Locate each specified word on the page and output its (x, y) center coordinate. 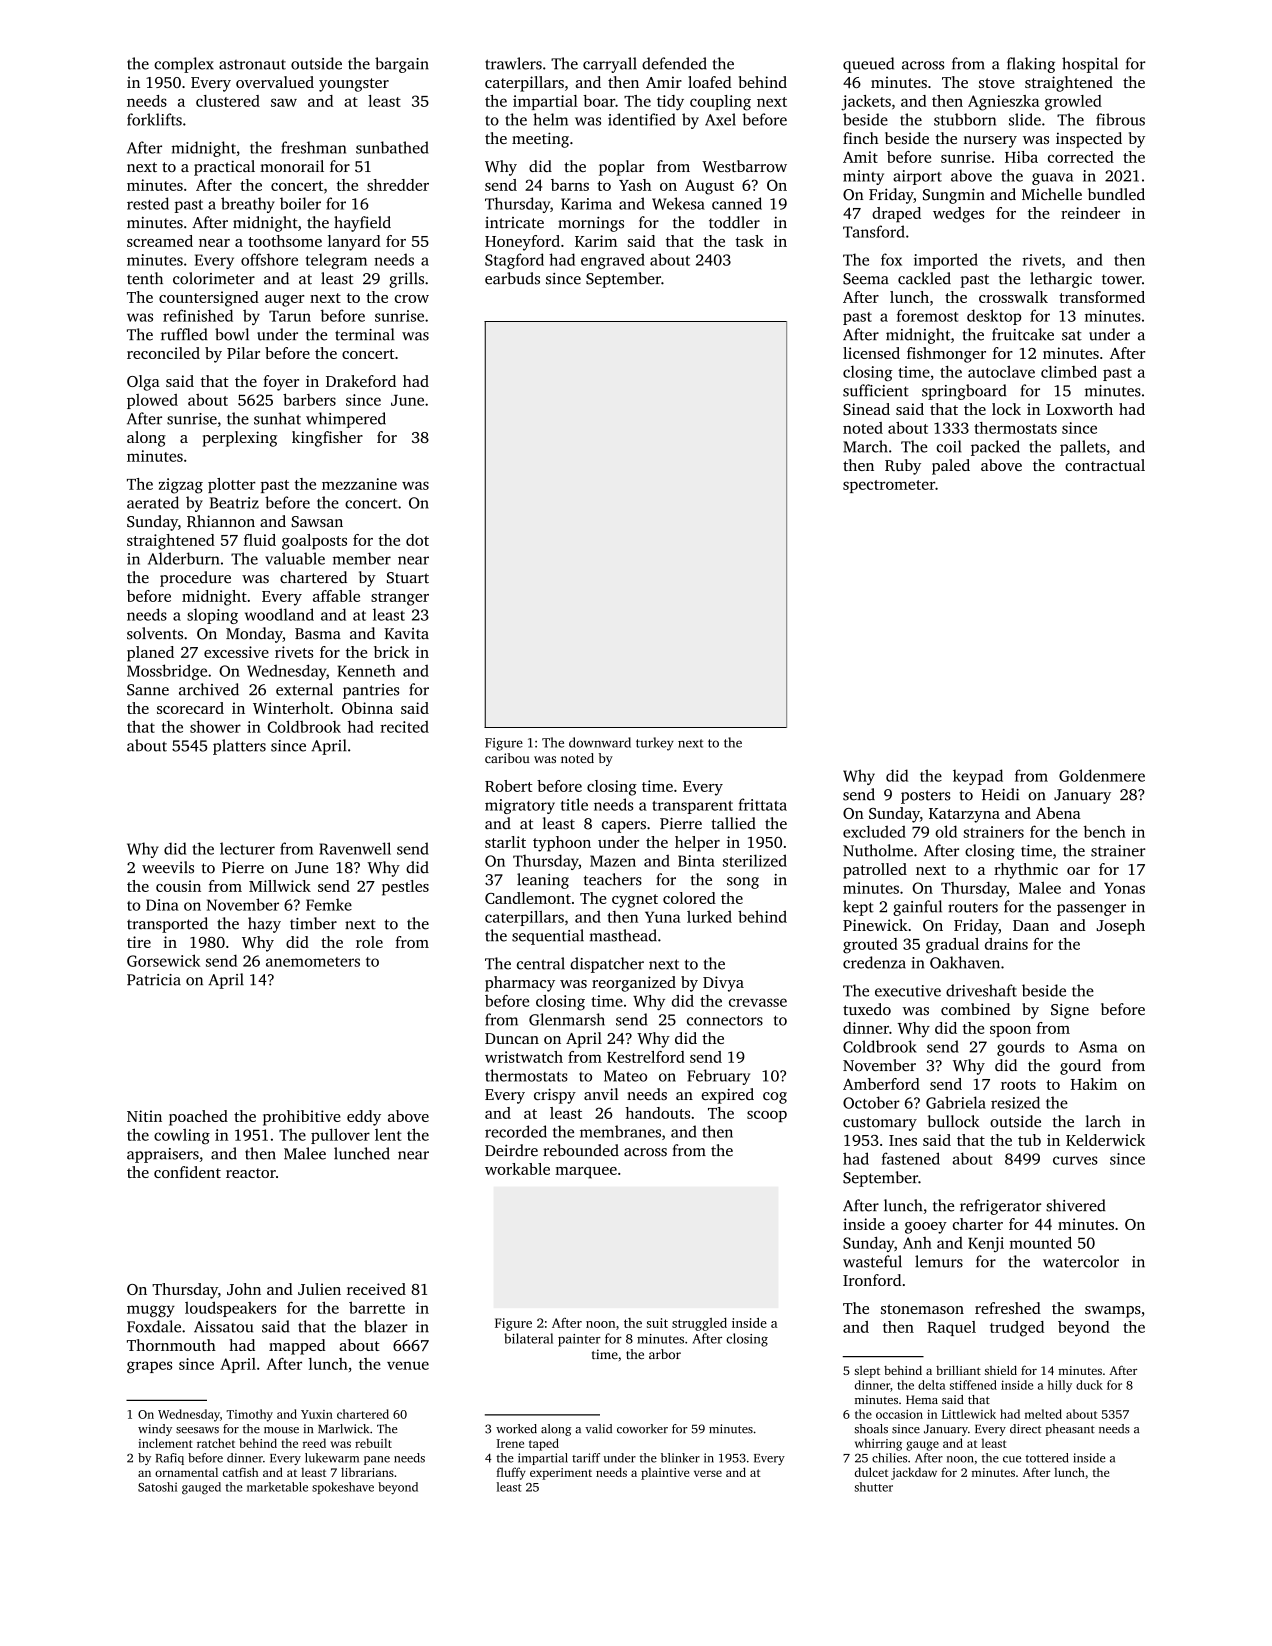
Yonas (1124, 888)
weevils (168, 867)
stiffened (973, 1385)
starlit (505, 842)
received (376, 1289)
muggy (151, 1311)
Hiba (1021, 157)
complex (184, 65)
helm (550, 119)
